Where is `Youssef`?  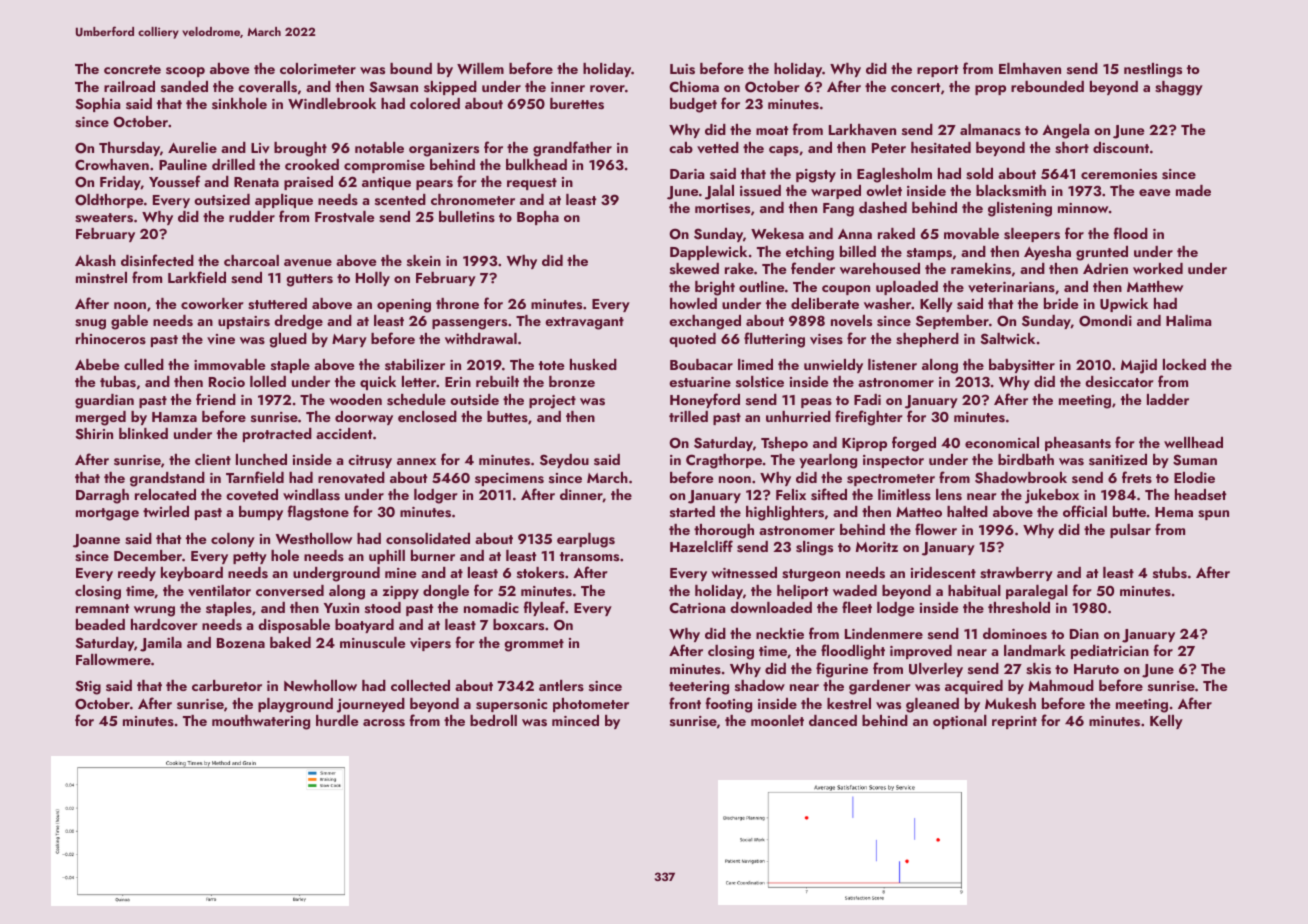
Youssef is located at coordinates (174, 181).
